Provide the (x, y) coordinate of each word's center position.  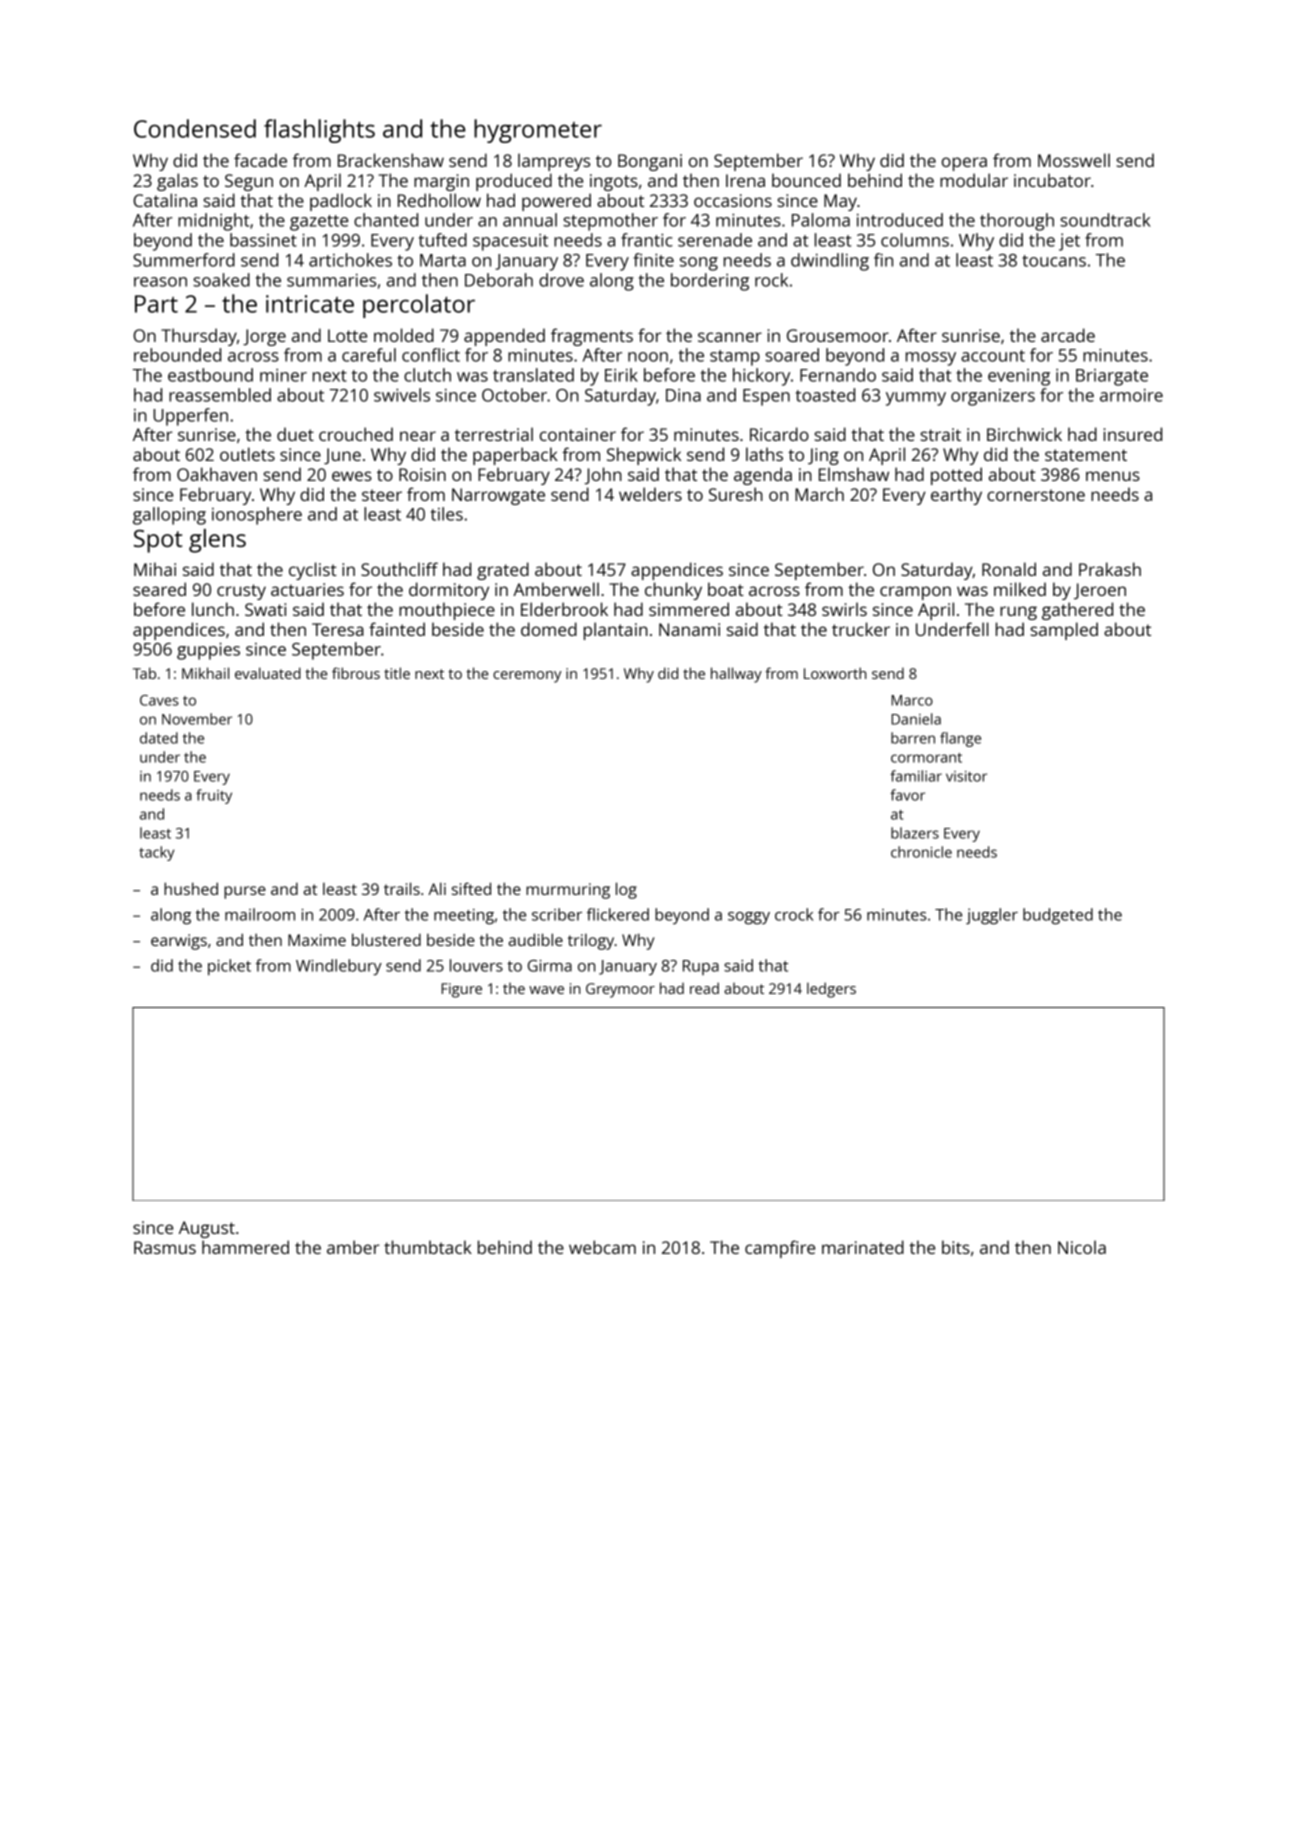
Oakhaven (217, 474)
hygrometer (538, 131)
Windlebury (339, 967)
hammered (245, 1247)
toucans (1054, 261)
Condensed (195, 128)
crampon (915, 593)
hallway (736, 675)
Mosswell (1074, 160)
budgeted (1058, 916)
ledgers (831, 990)
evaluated (268, 673)
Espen (766, 397)
